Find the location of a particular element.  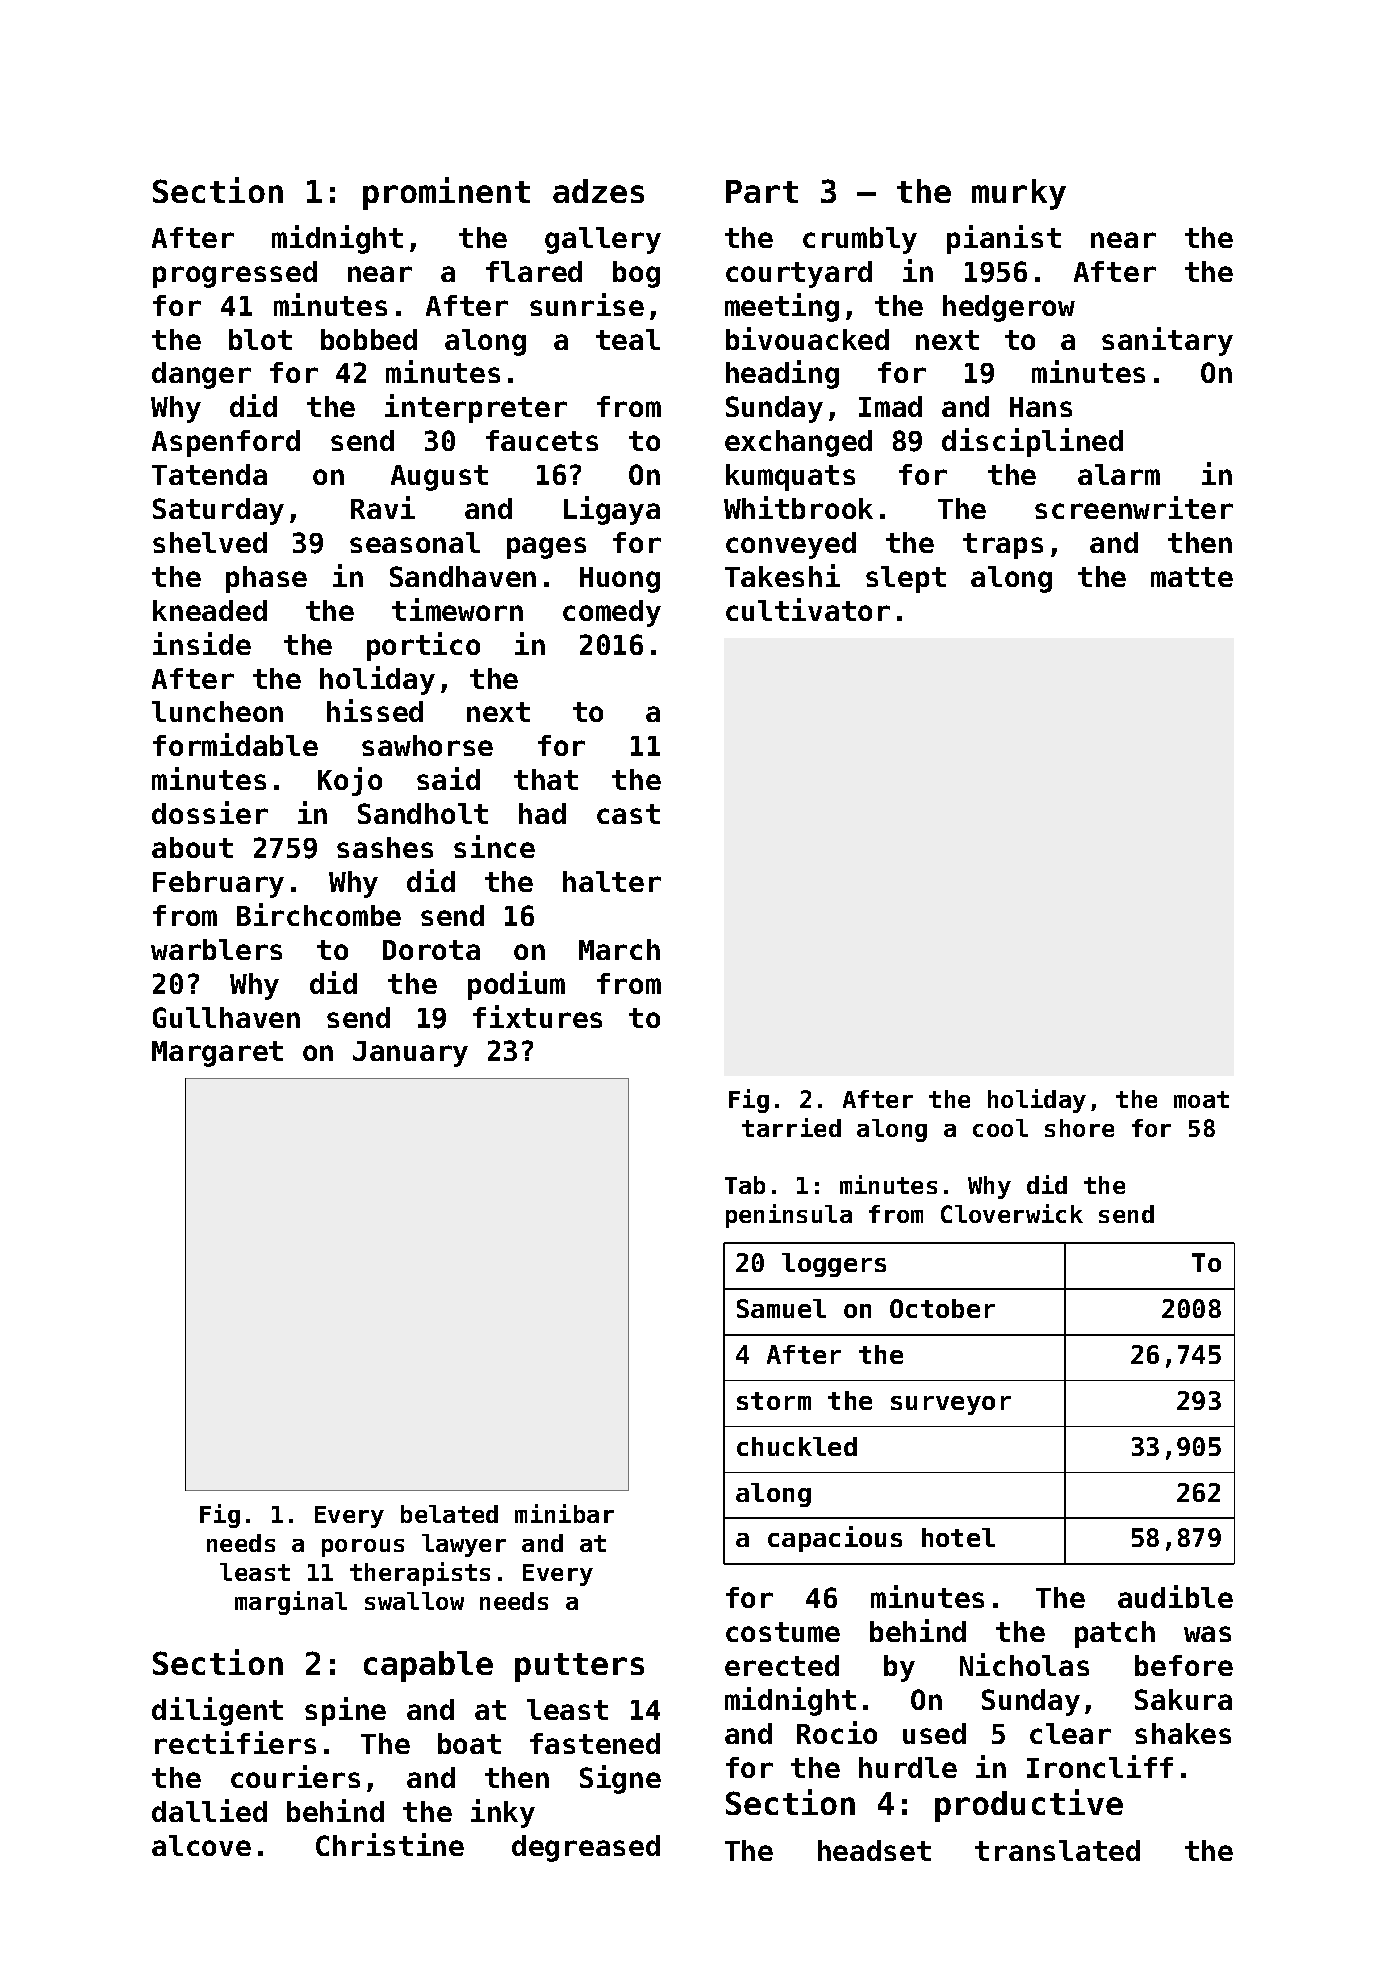

heading is located at coordinates (782, 374).
